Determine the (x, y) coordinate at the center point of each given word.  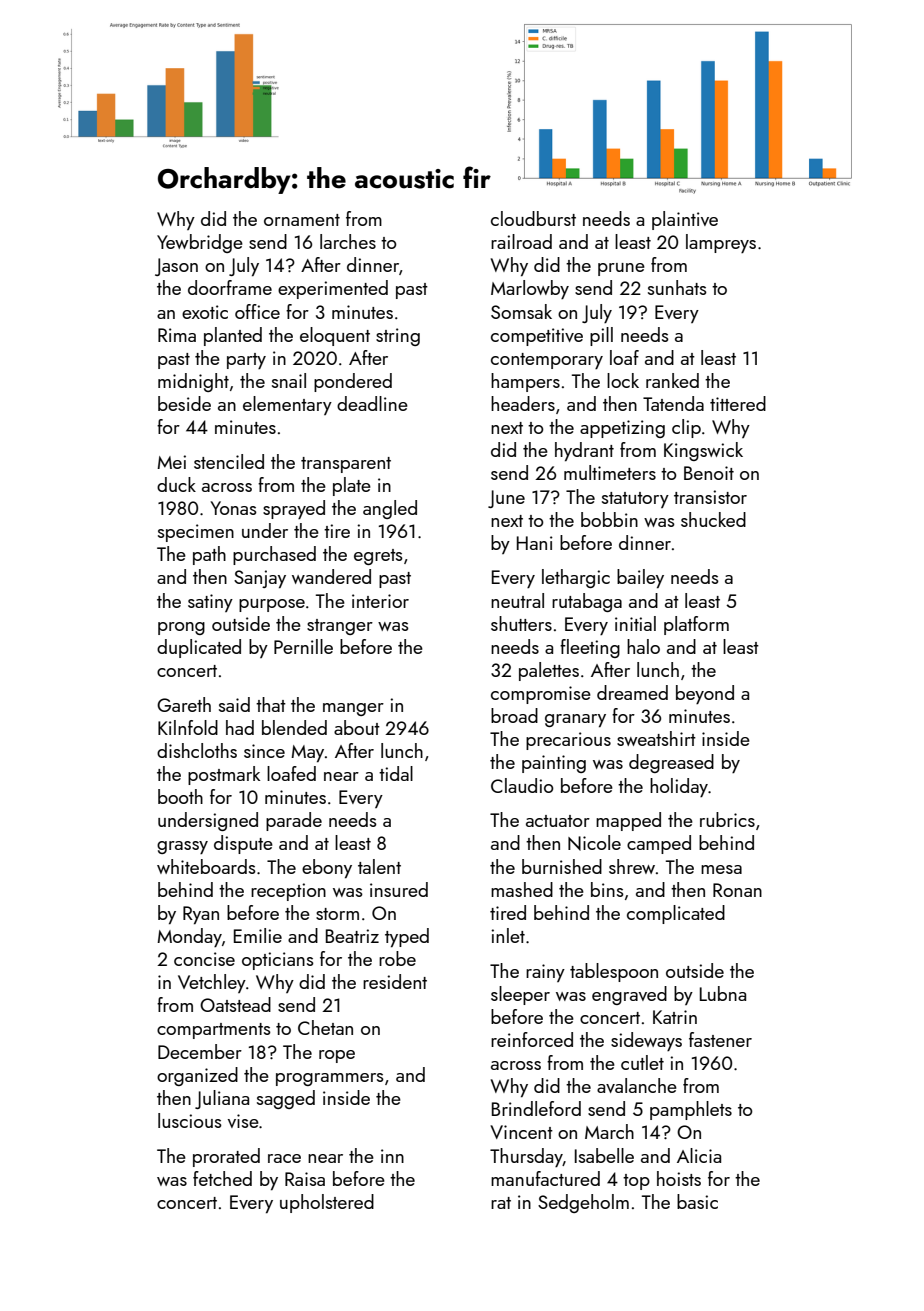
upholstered (327, 1203)
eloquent (335, 336)
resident (395, 981)
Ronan (737, 890)
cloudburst (533, 218)
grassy (182, 847)
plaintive (685, 220)
